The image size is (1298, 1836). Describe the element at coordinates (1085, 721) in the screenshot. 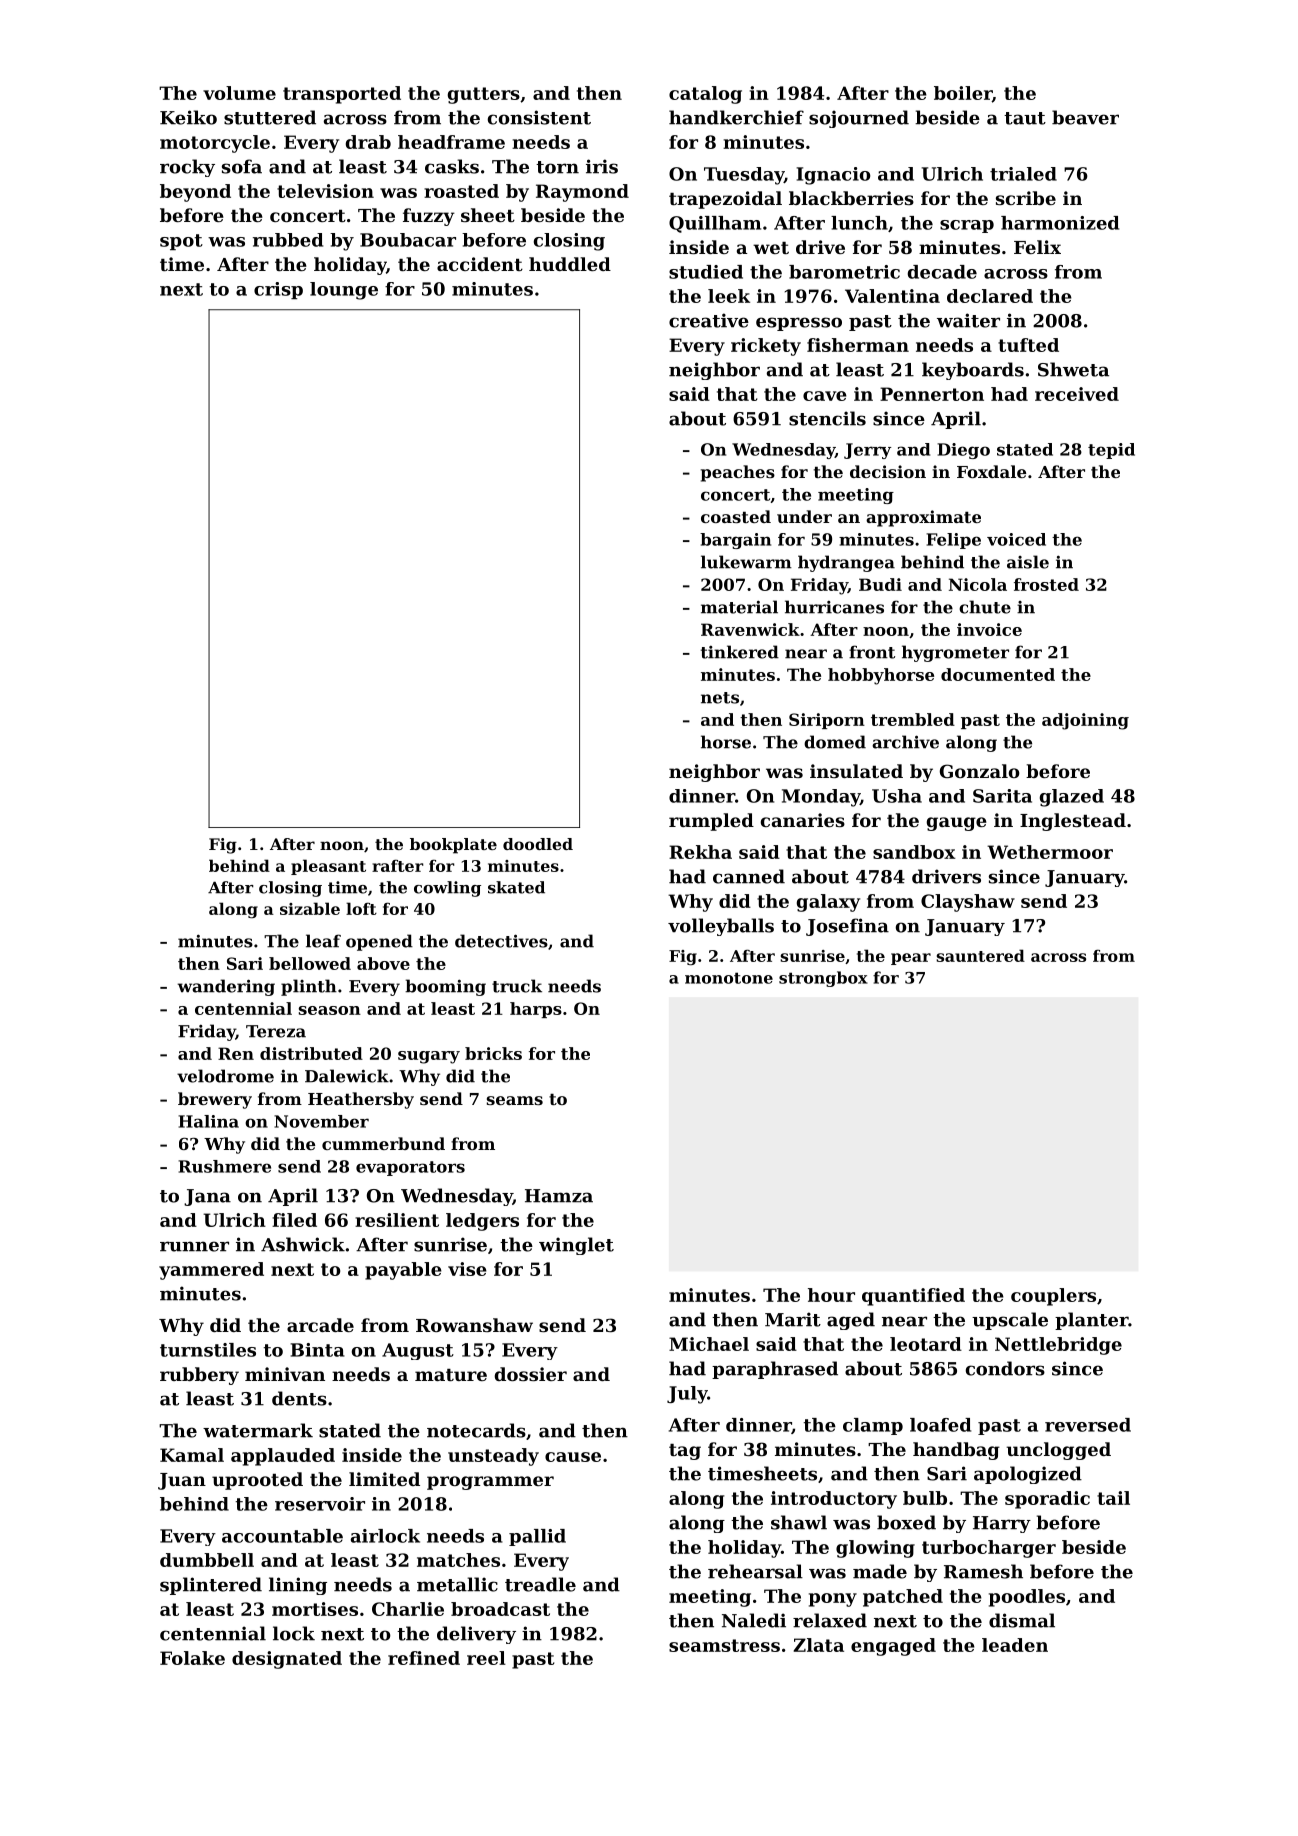

I see `adjoining` at that location.
